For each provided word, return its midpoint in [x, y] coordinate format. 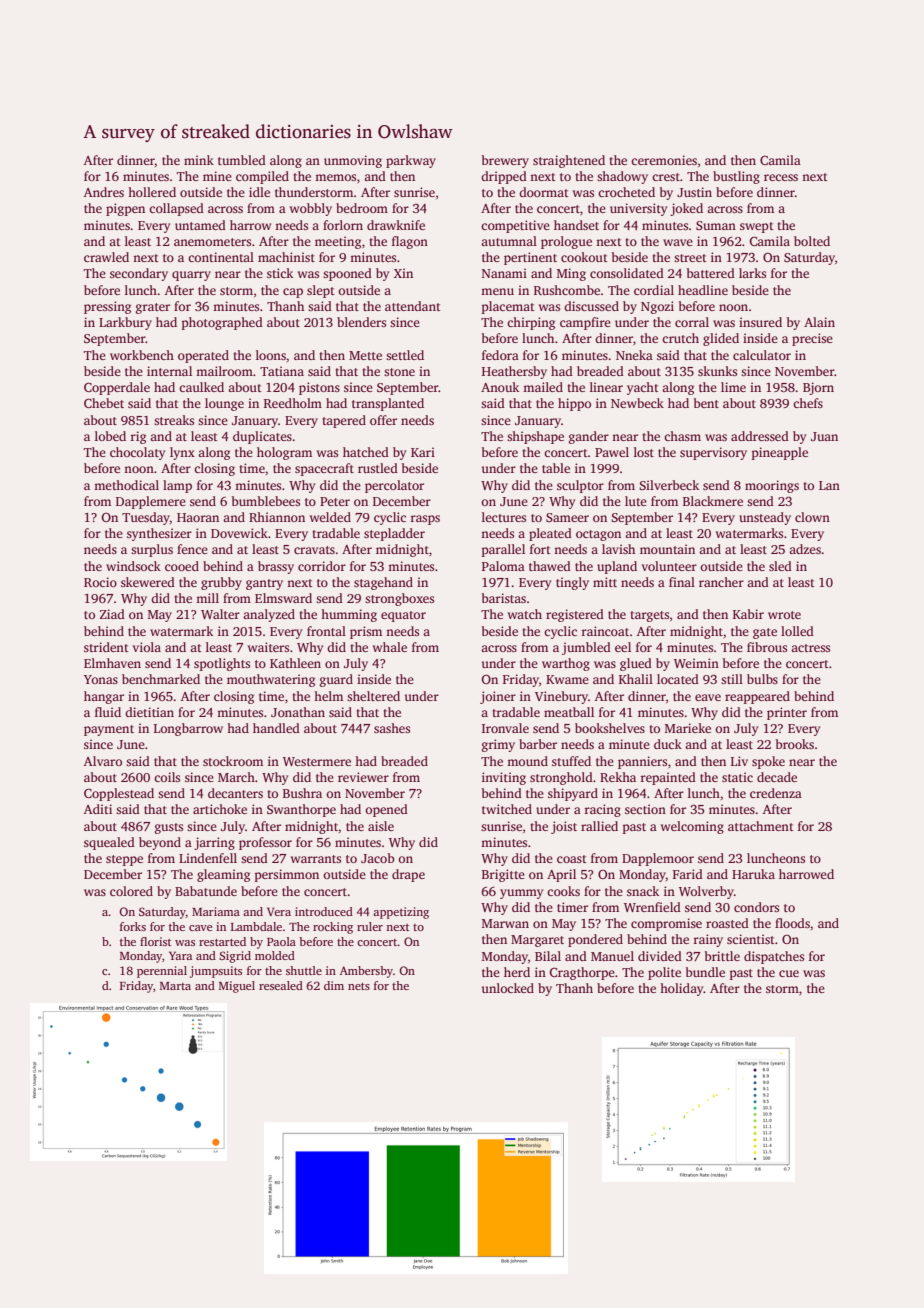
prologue [566, 242]
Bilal [548, 956]
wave [678, 242]
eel [623, 647]
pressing [107, 307]
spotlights [222, 664]
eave [708, 697]
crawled [106, 257]
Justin [694, 192]
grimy [498, 745]
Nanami [504, 273]
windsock [133, 566]
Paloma [503, 566]
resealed [281, 985]
